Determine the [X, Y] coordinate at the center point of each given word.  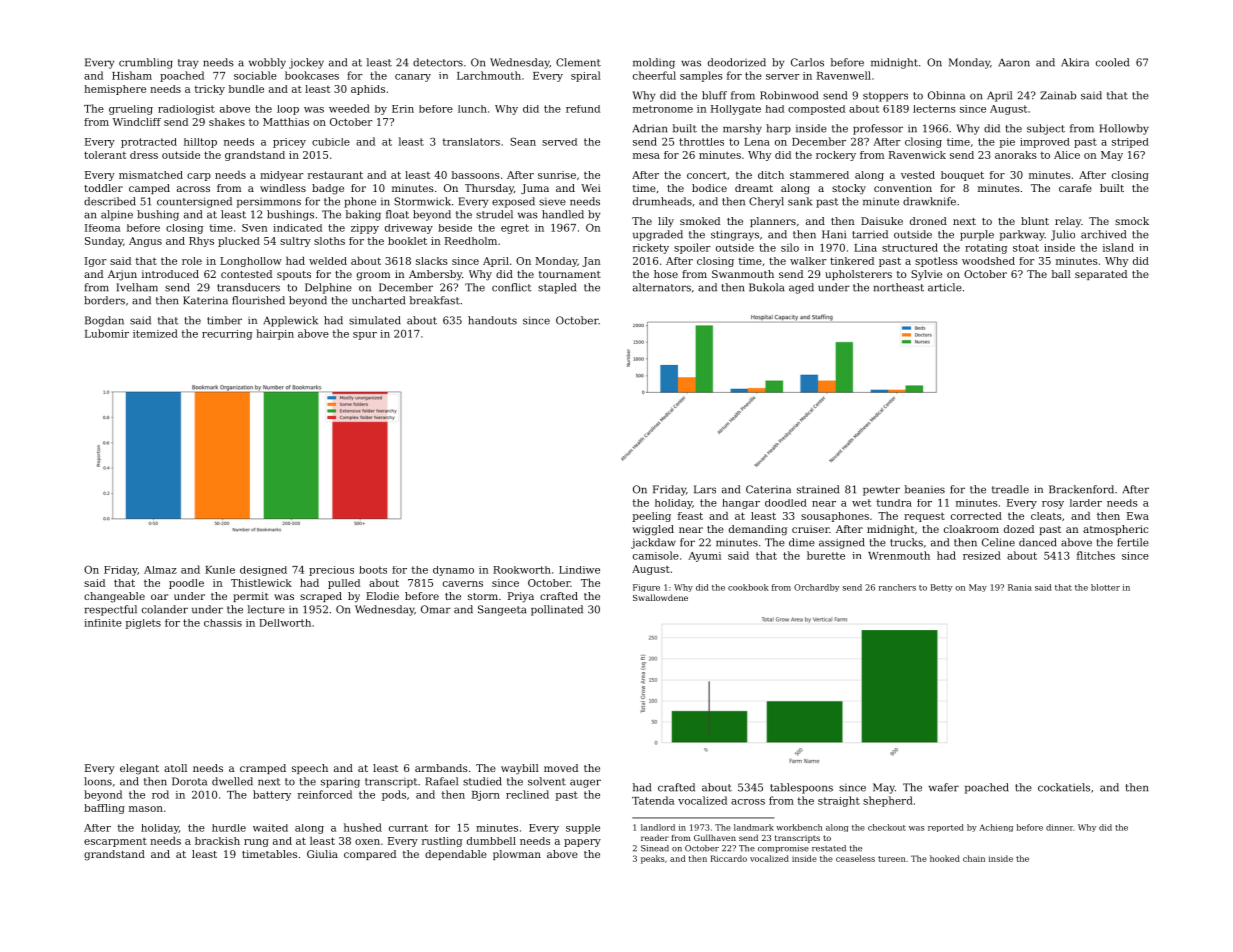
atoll [175, 768]
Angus [145, 242]
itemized [155, 333]
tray [188, 64]
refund [583, 109]
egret [515, 229]
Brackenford [1081, 489]
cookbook [748, 587]
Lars [705, 489]
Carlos [807, 62]
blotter [1105, 587]
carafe [1075, 188]
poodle [186, 584]
